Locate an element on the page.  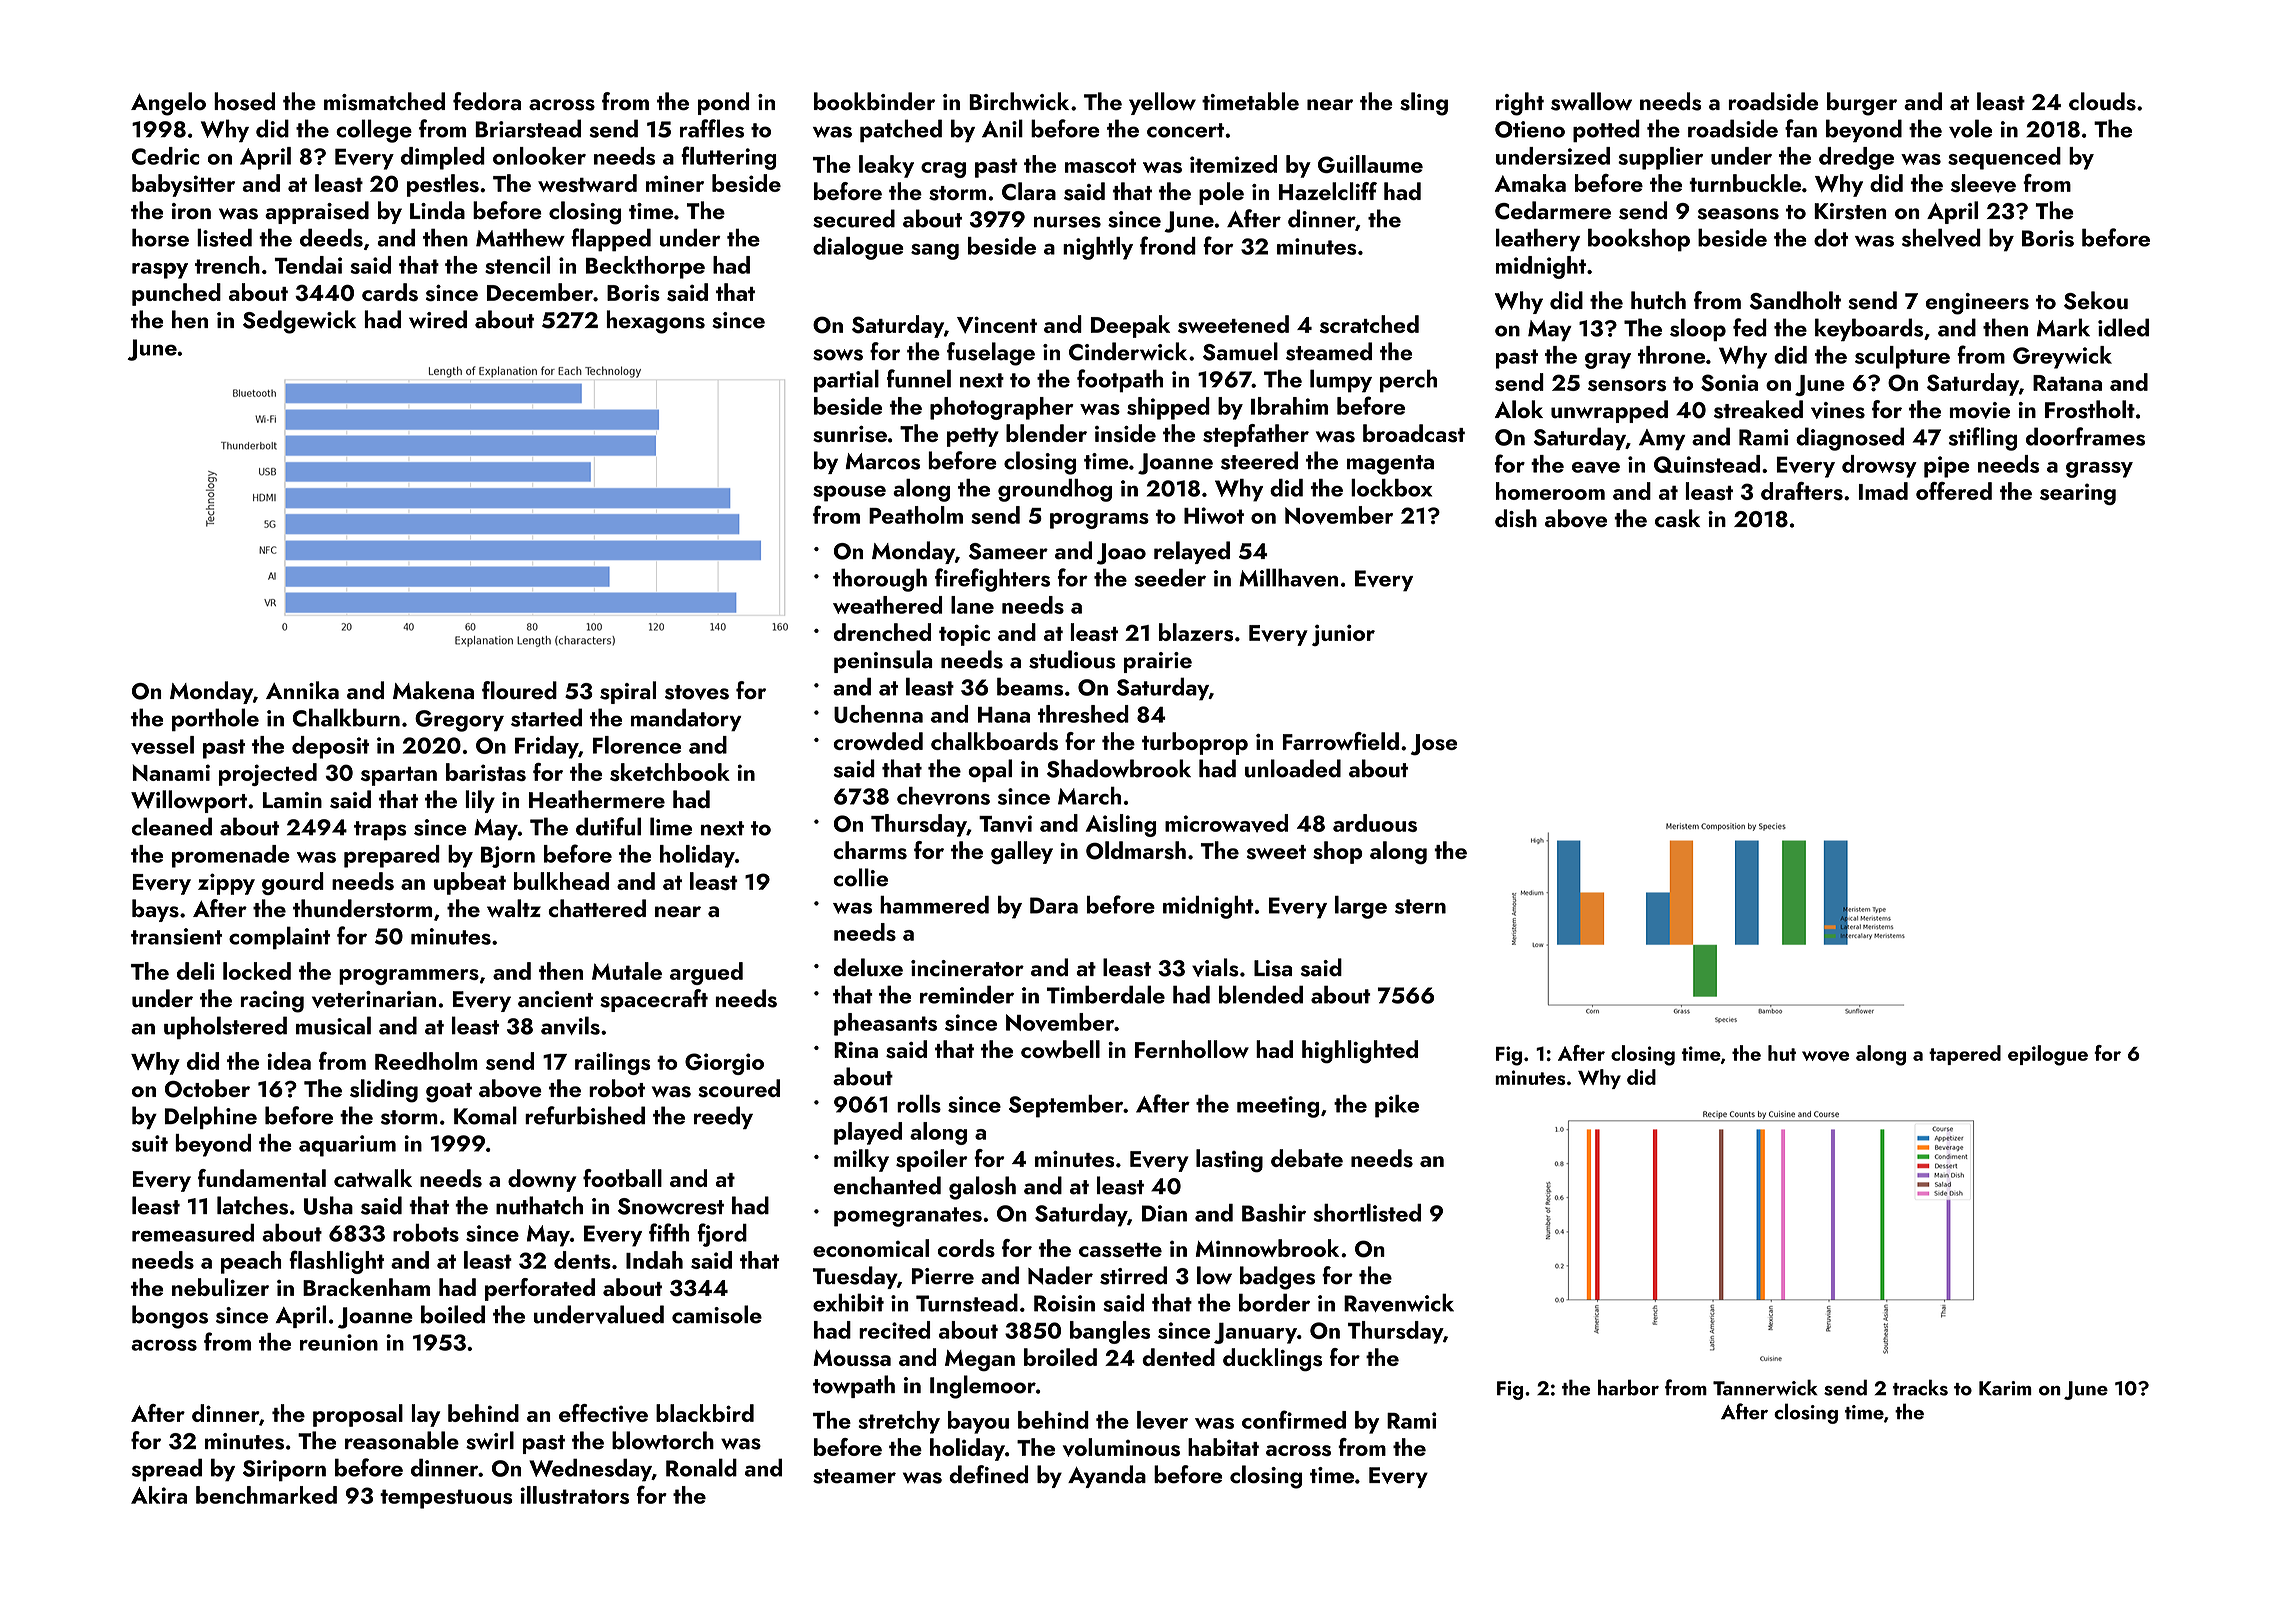
Birchwick is located at coordinates (1019, 101).
